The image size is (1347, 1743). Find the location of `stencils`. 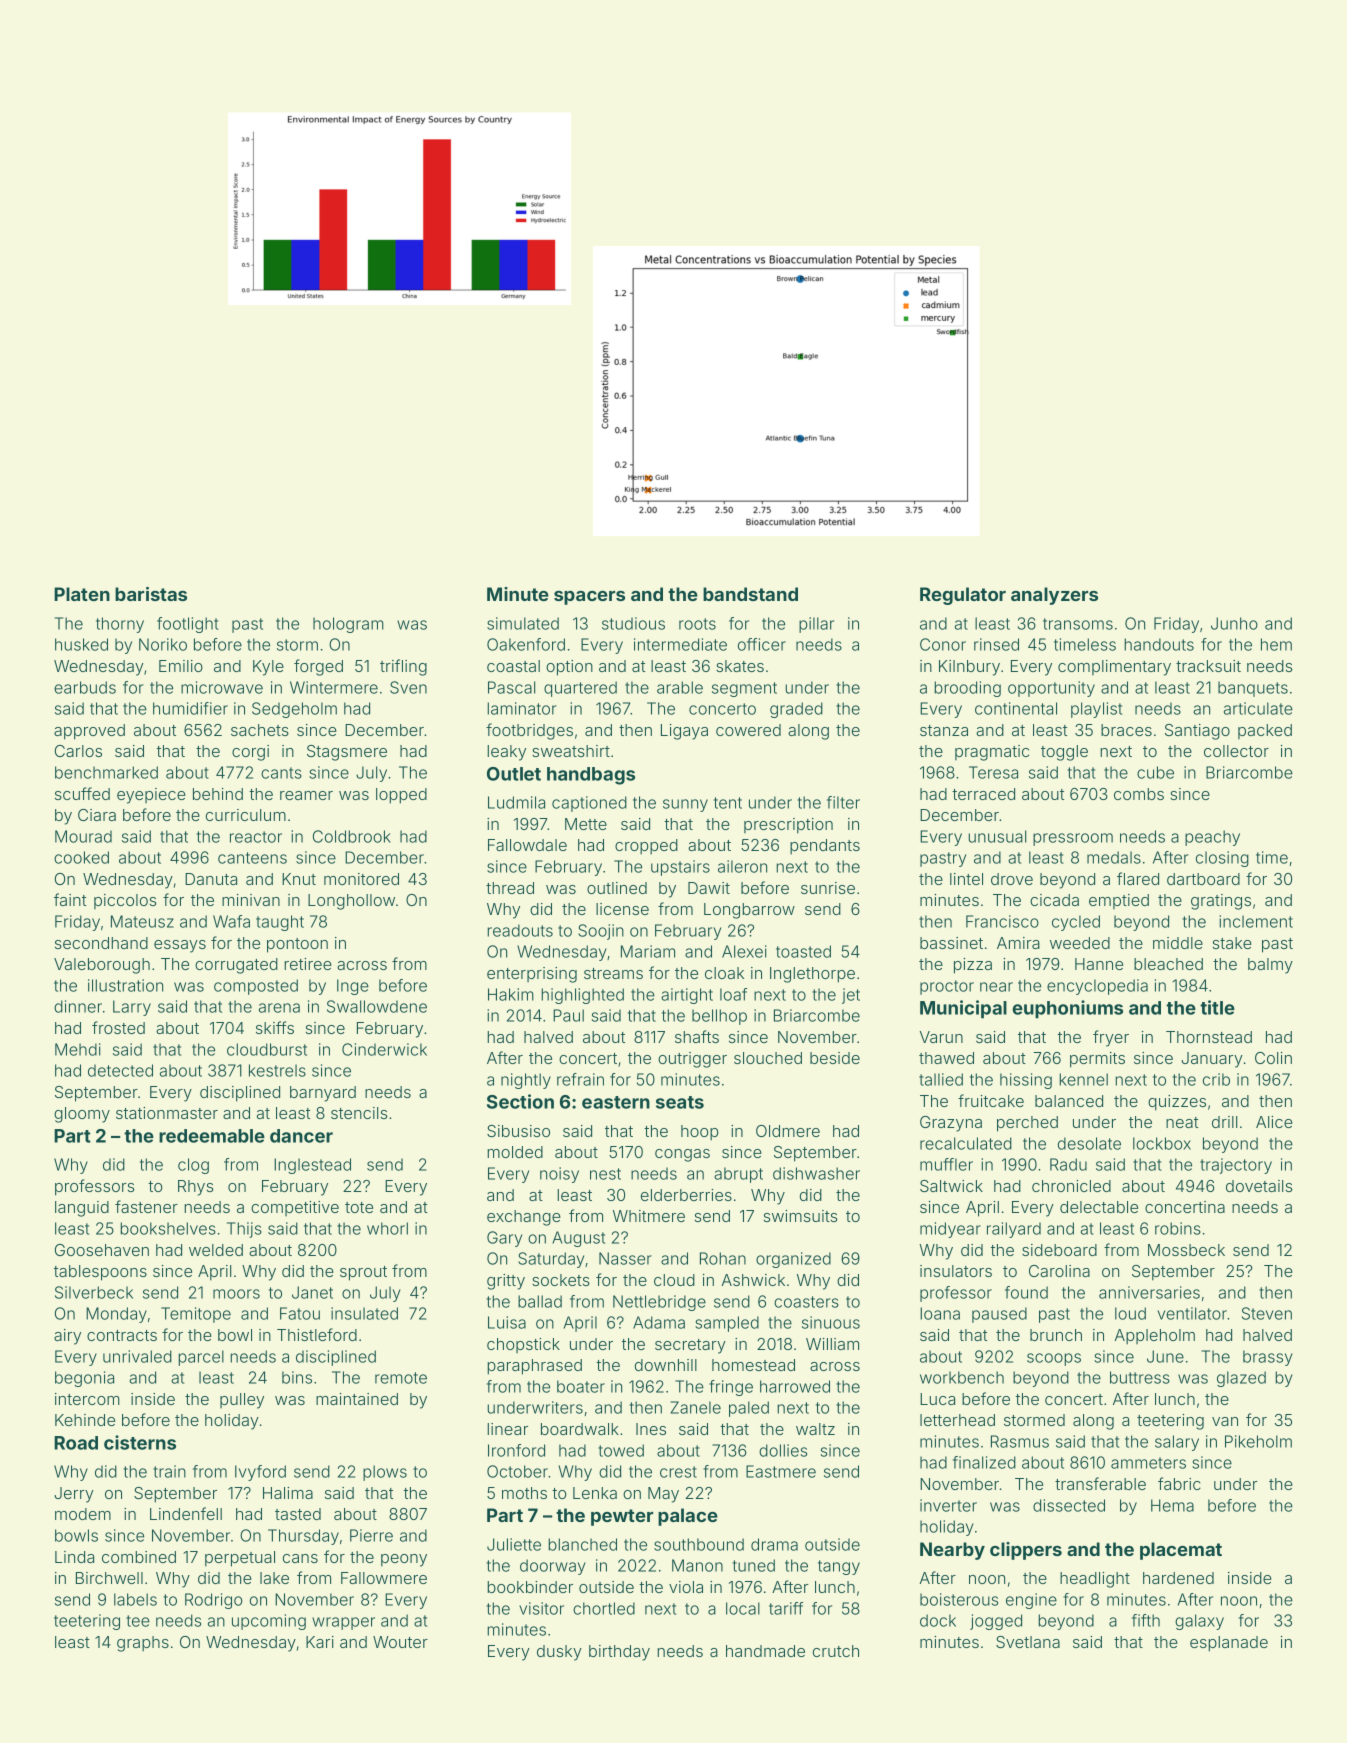

stencils is located at coordinates (359, 1113).
